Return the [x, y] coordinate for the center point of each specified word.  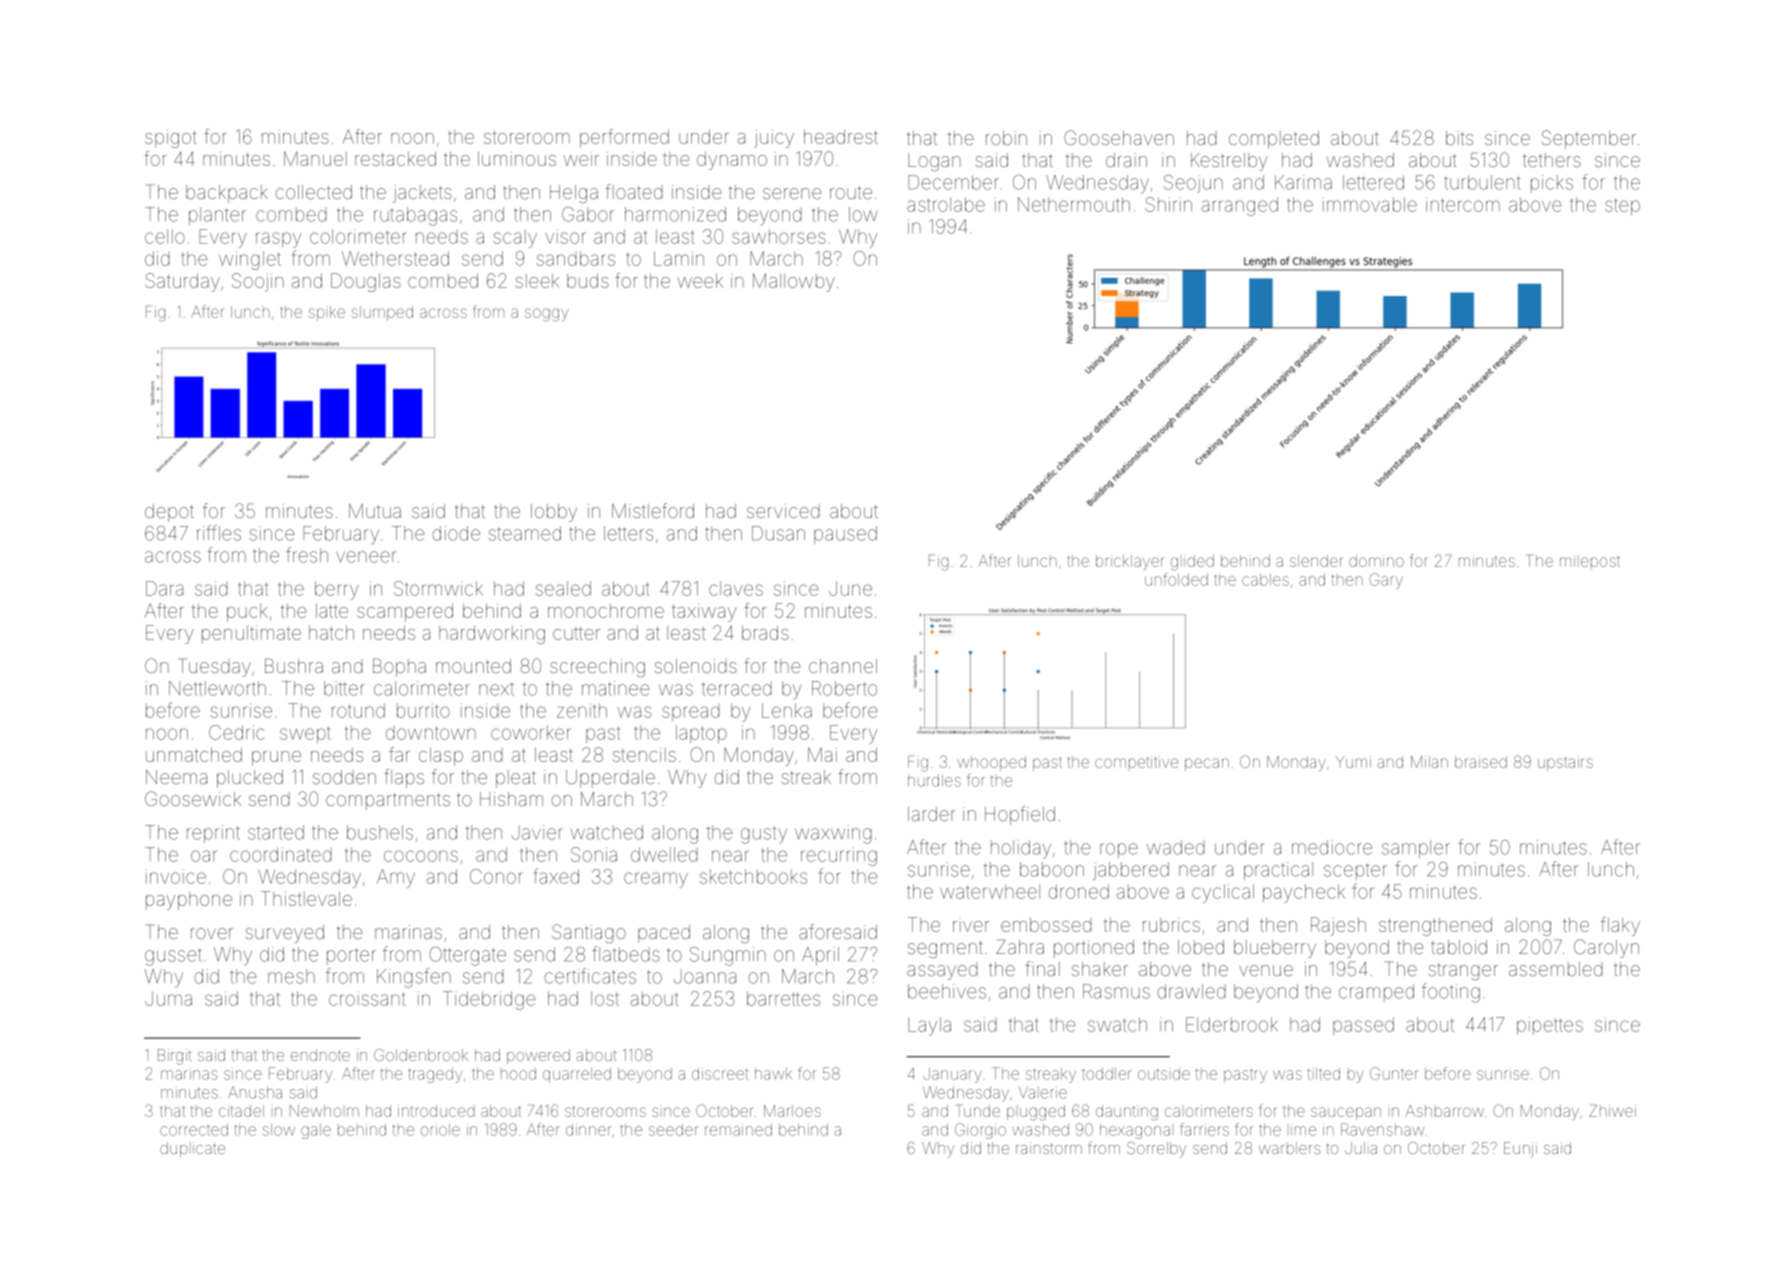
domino [1376, 561]
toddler [1107, 1074]
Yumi [1353, 762]
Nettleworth [217, 688]
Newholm [324, 1111]
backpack [227, 194]
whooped [991, 763]
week [700, 281]
